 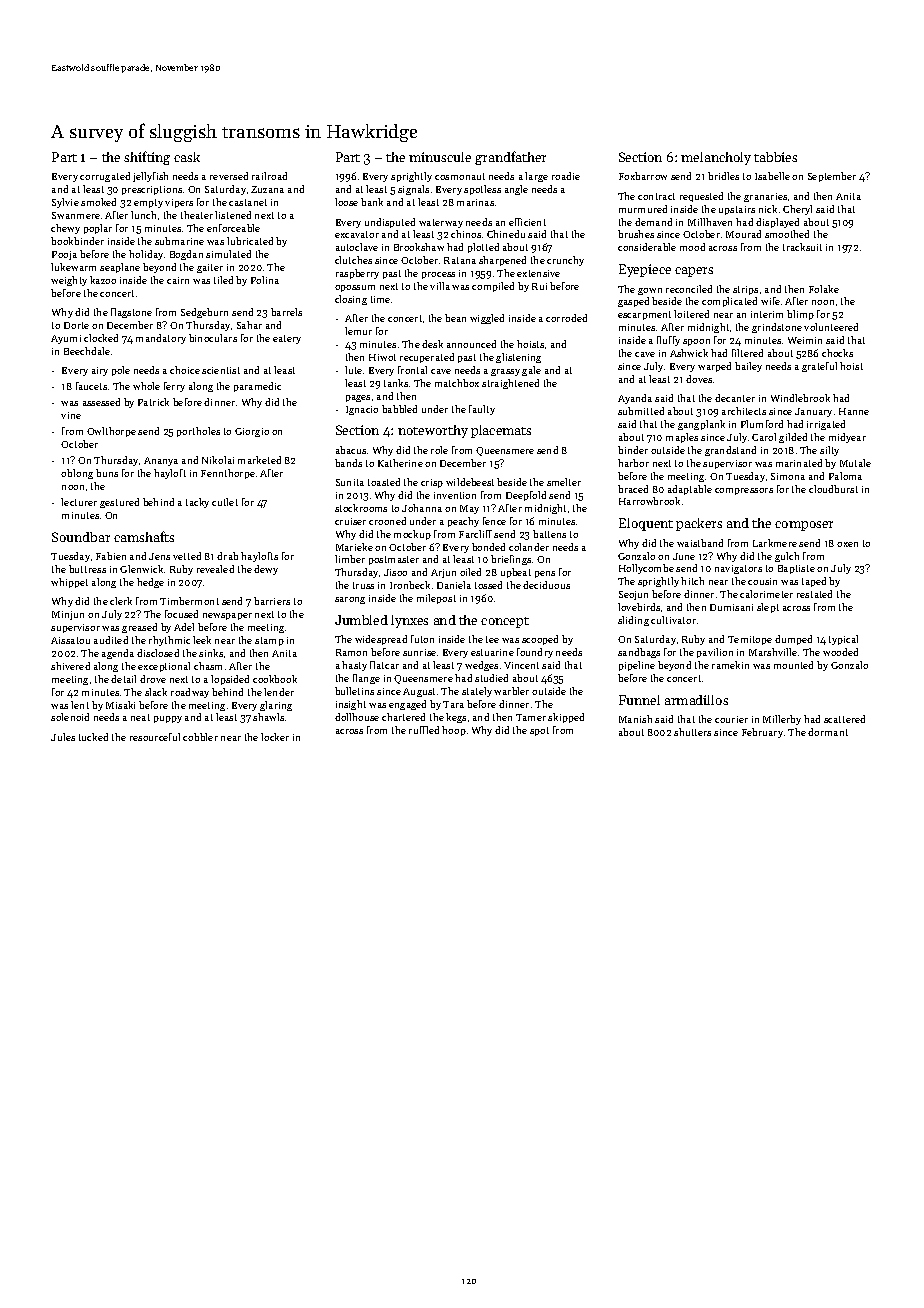 I want to click on Folake, so click(x=824, y=289).
